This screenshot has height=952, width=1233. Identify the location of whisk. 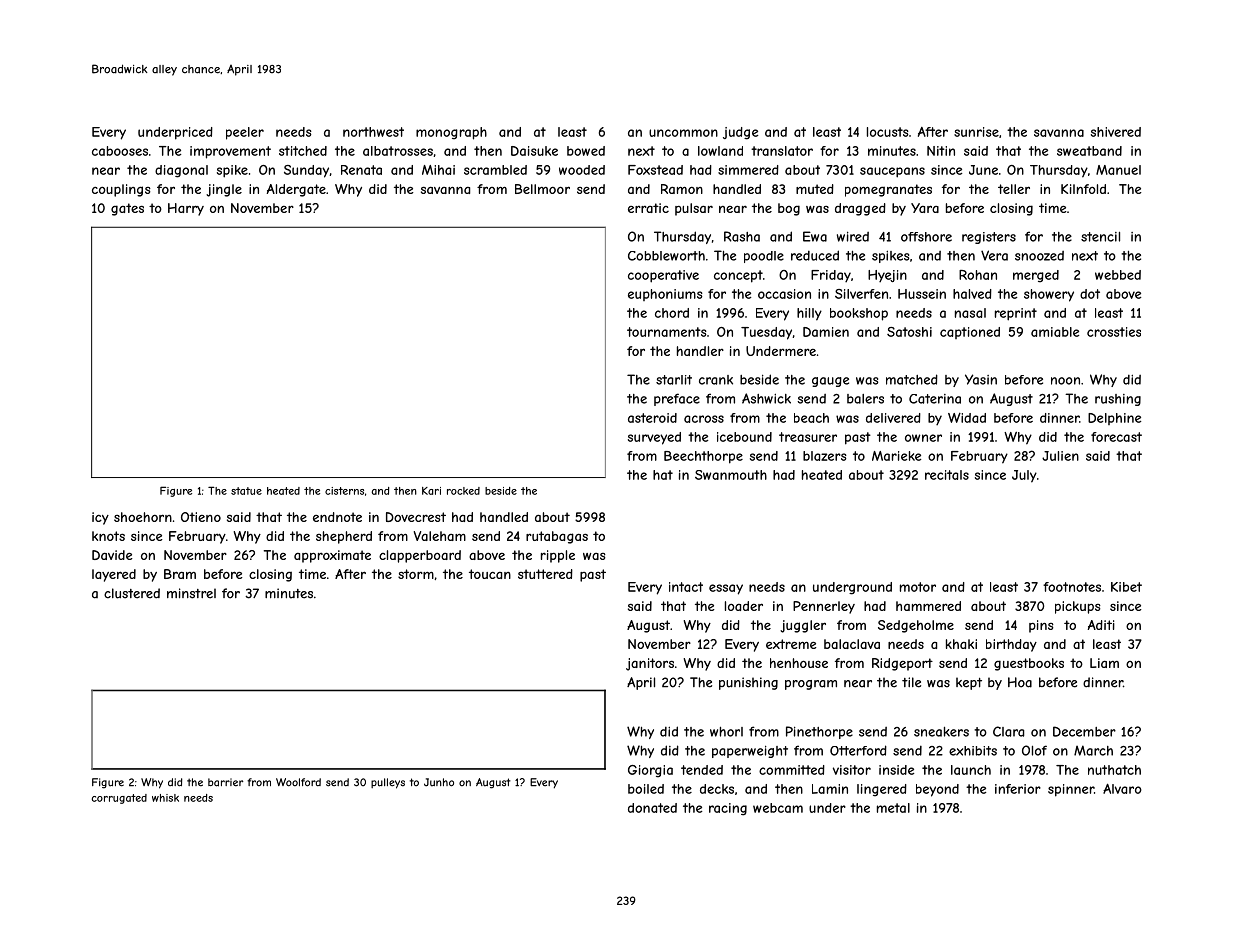
(165, 798).
